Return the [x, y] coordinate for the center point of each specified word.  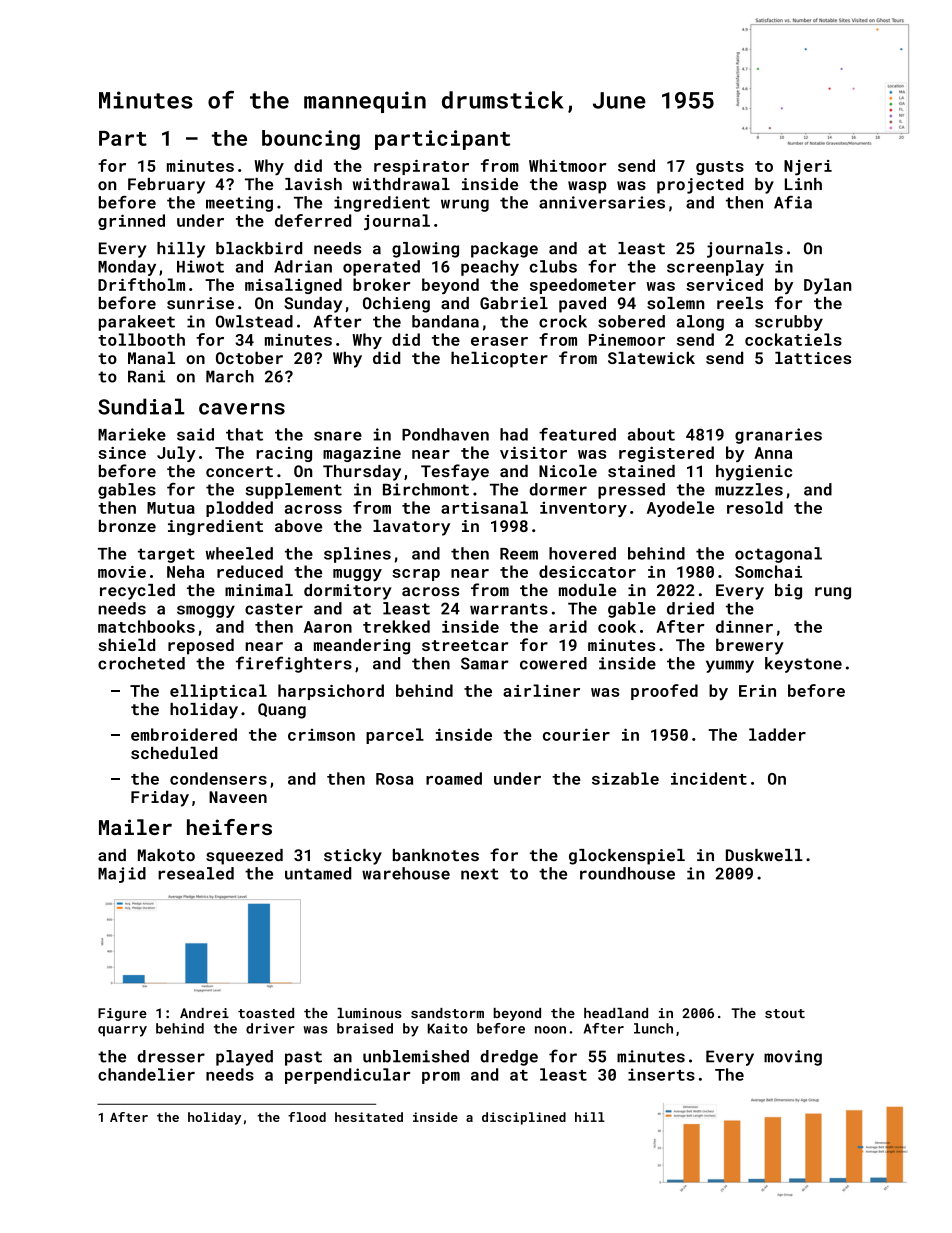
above [298, 525]
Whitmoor [568, 165]
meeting [239, 204]
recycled [137, 592]
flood [307, 1117]
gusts [720, 168]
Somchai [768, 571]
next [480, 874]
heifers [229, 827]
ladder [777, 734]
